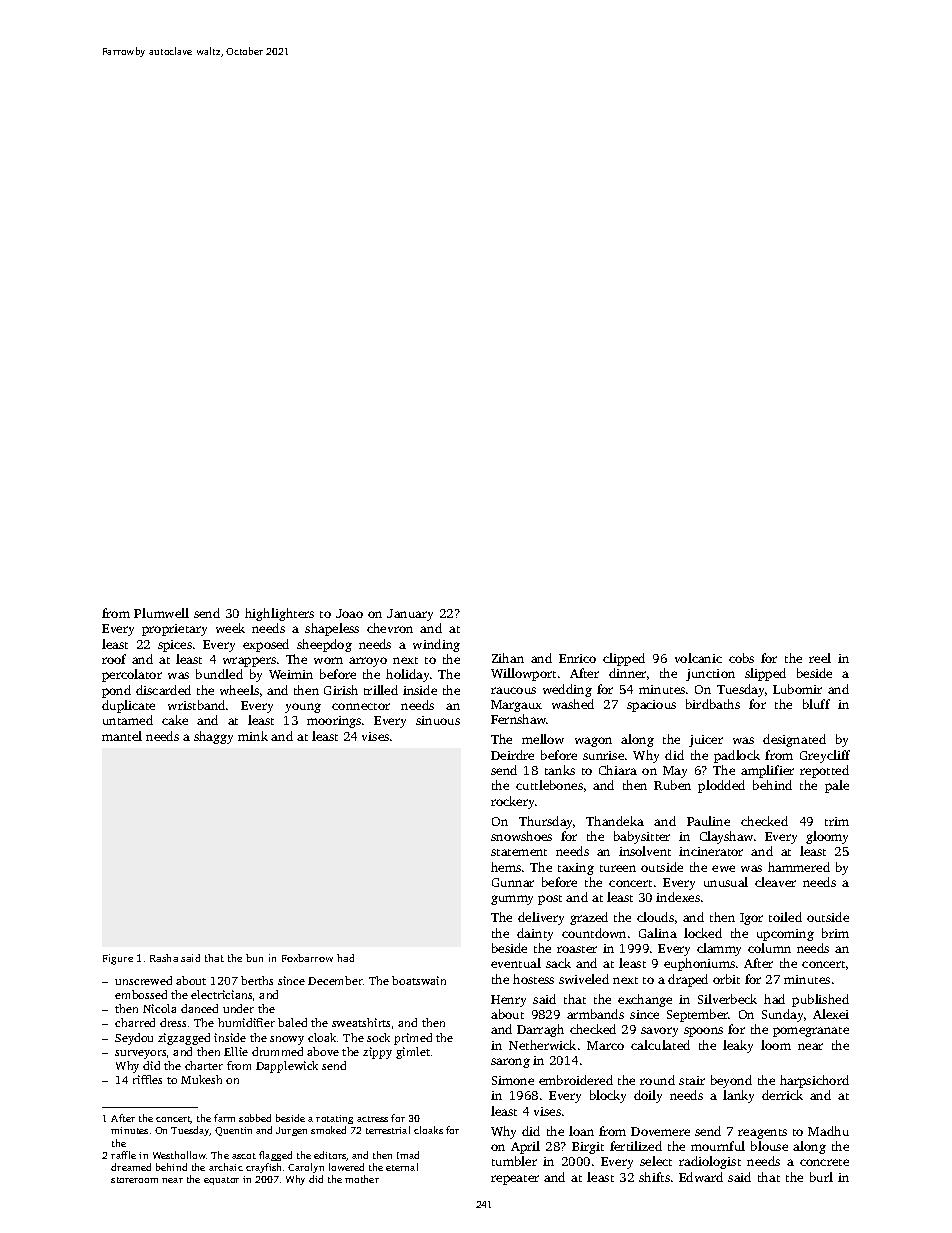  I want to click on indexes, so click(678, 897).
